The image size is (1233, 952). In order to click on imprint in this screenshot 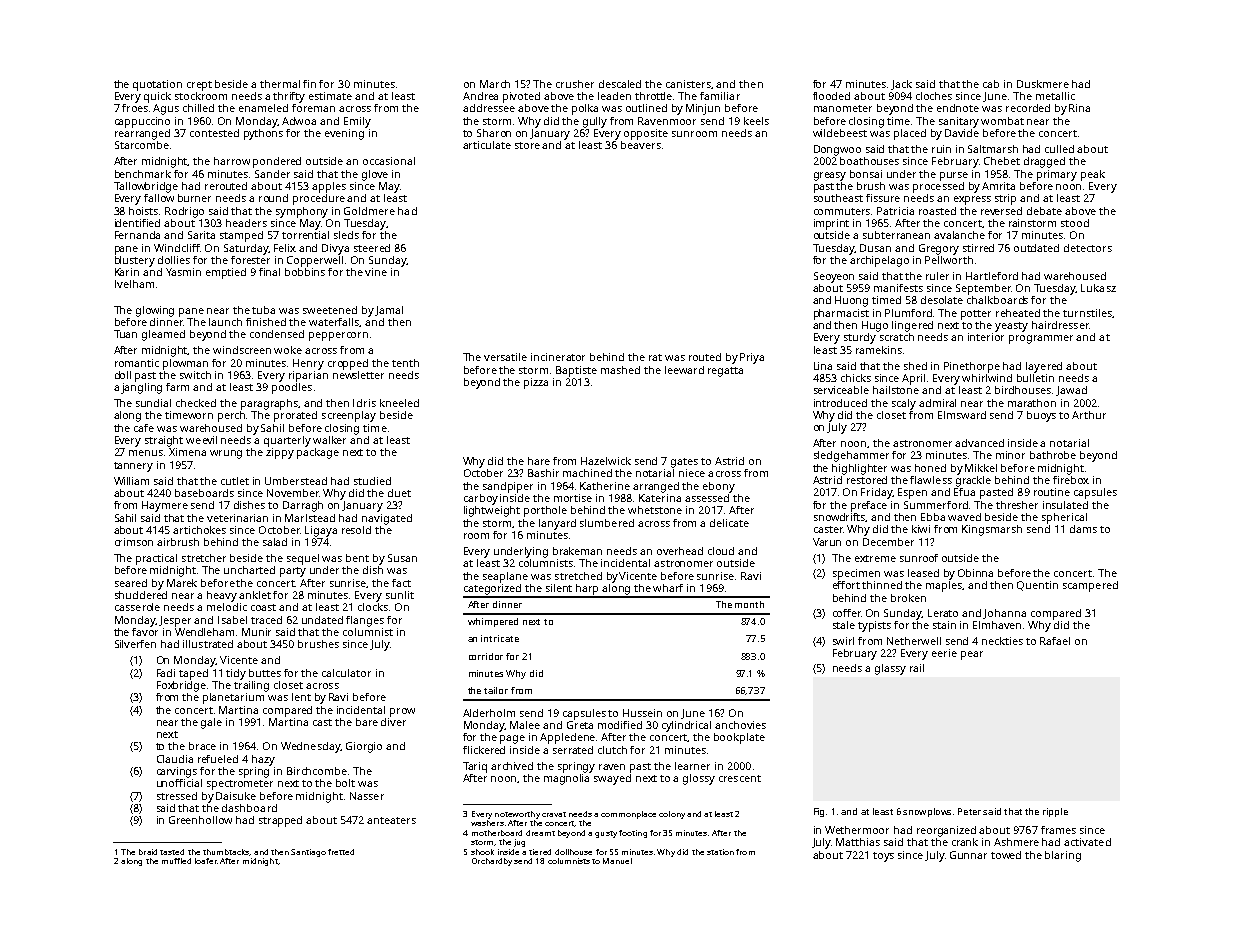, I will do `click(831, 224)`.
